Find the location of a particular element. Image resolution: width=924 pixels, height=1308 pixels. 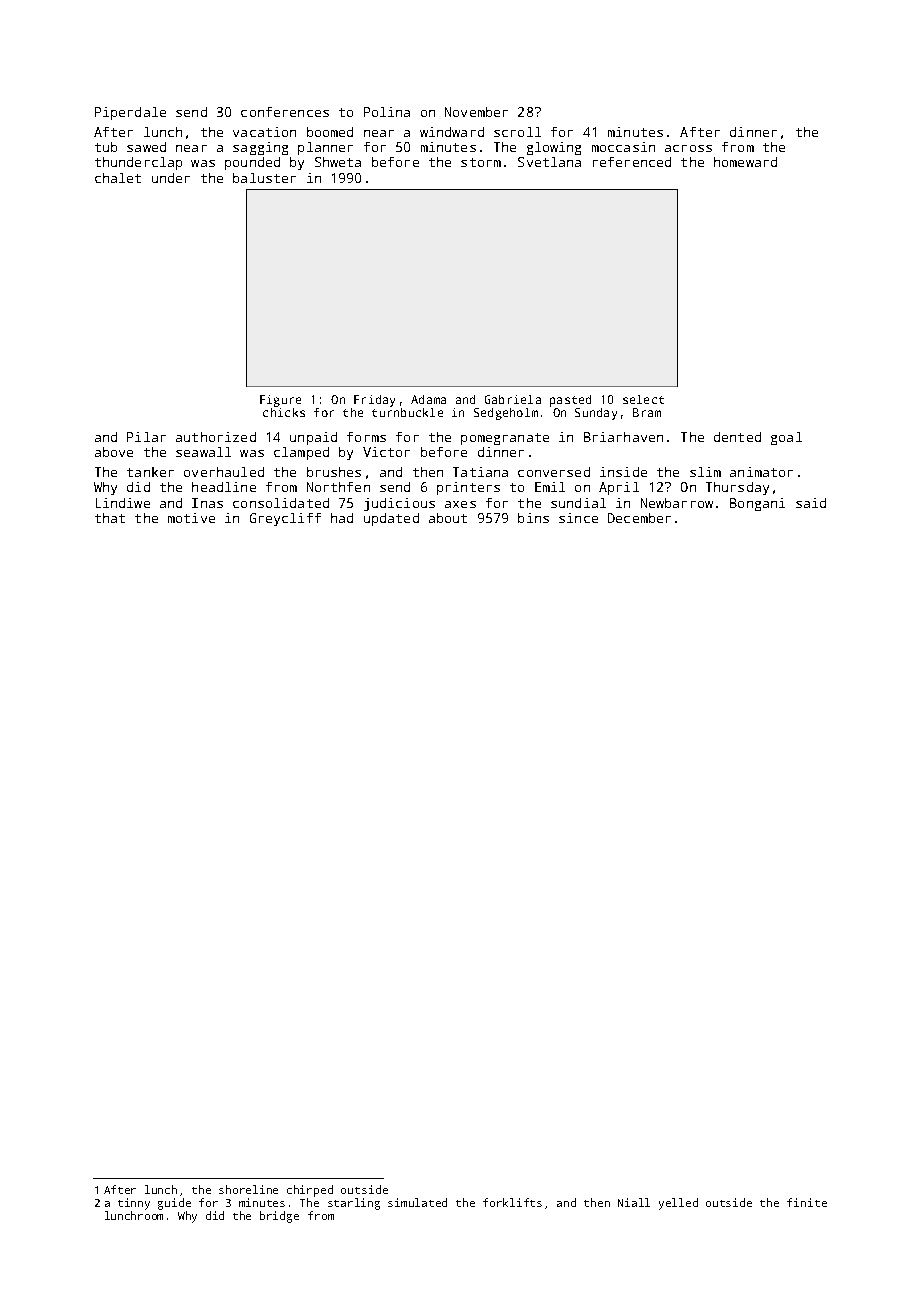

Figure is located at coordinates (280, 401).
